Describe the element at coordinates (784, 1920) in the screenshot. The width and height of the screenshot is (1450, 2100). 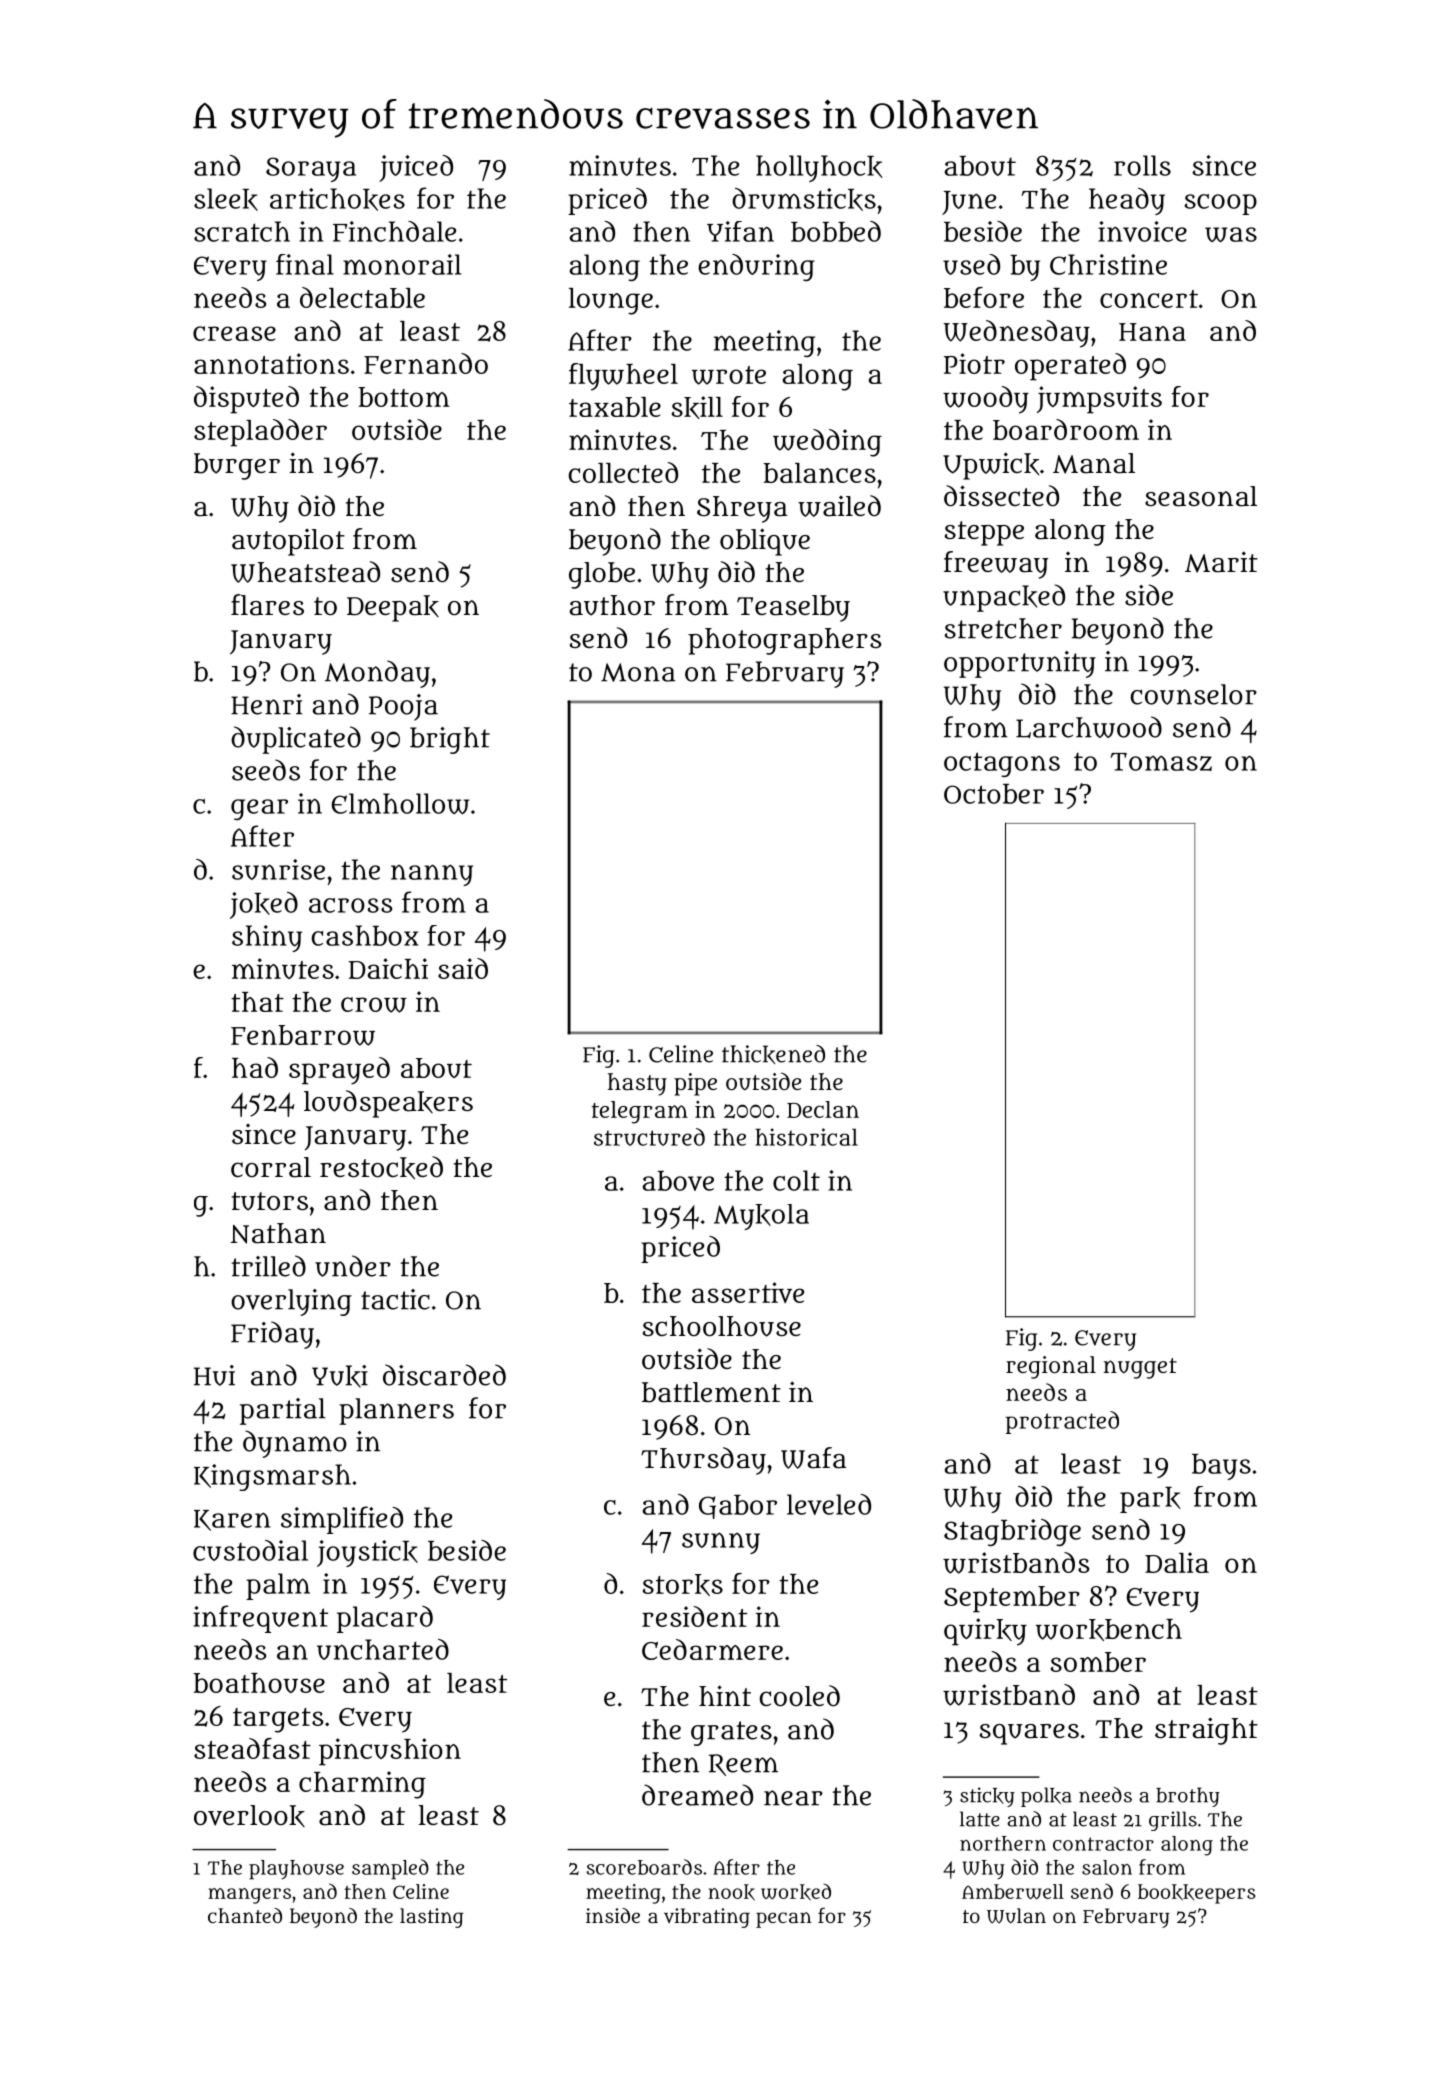
I see `pecan` at that location.
